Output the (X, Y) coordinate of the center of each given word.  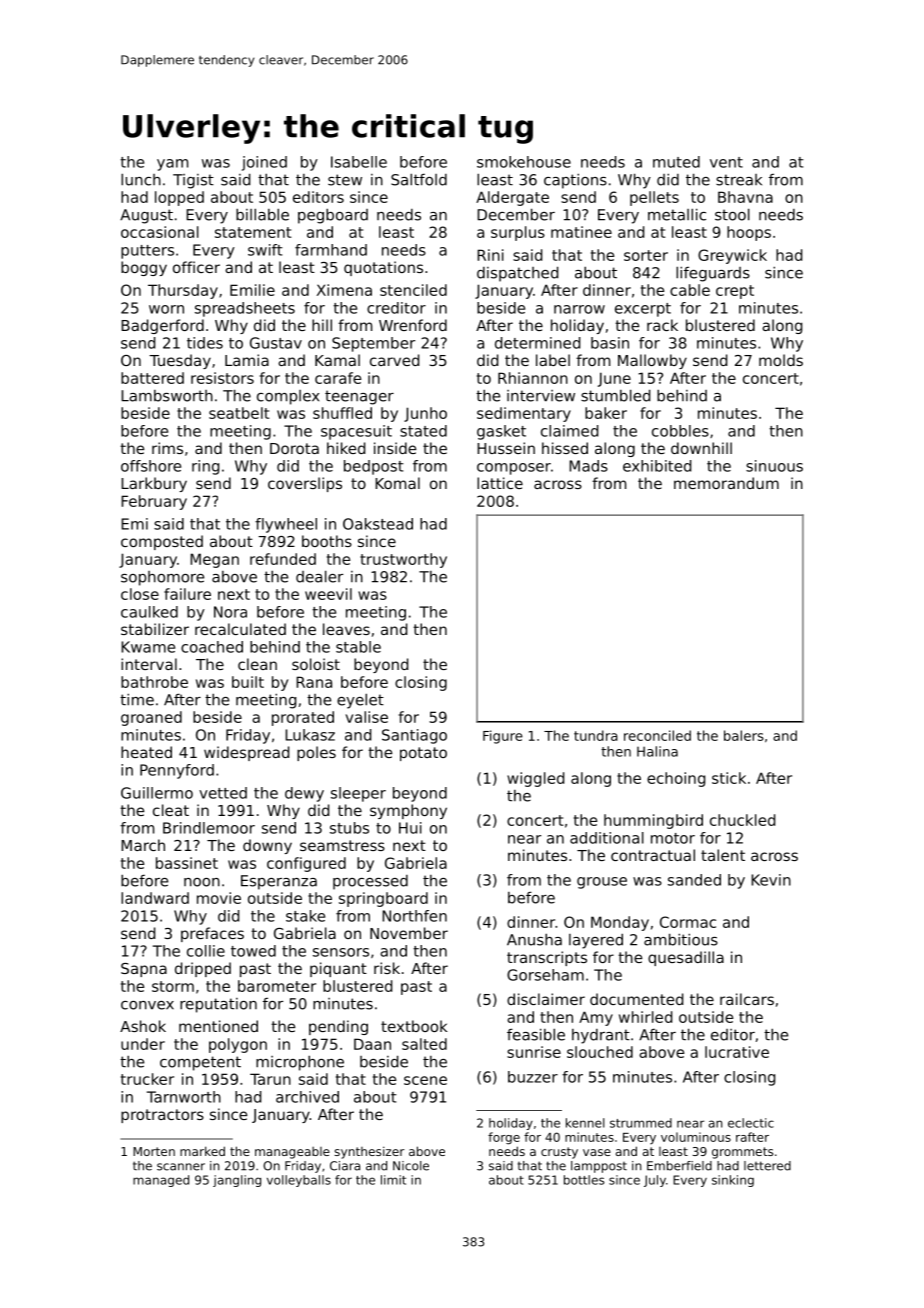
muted (676, 162)
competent (200, 1063)
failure (187, 594)
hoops (749, 233)
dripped (203, 969)
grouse (602, 883)
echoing (676, 779)
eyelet (360, 701)
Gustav (276, 343)
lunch (141, 179)
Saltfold (419, 179)
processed (370, 882)
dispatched (517, 274)
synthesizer (369, 1152)
